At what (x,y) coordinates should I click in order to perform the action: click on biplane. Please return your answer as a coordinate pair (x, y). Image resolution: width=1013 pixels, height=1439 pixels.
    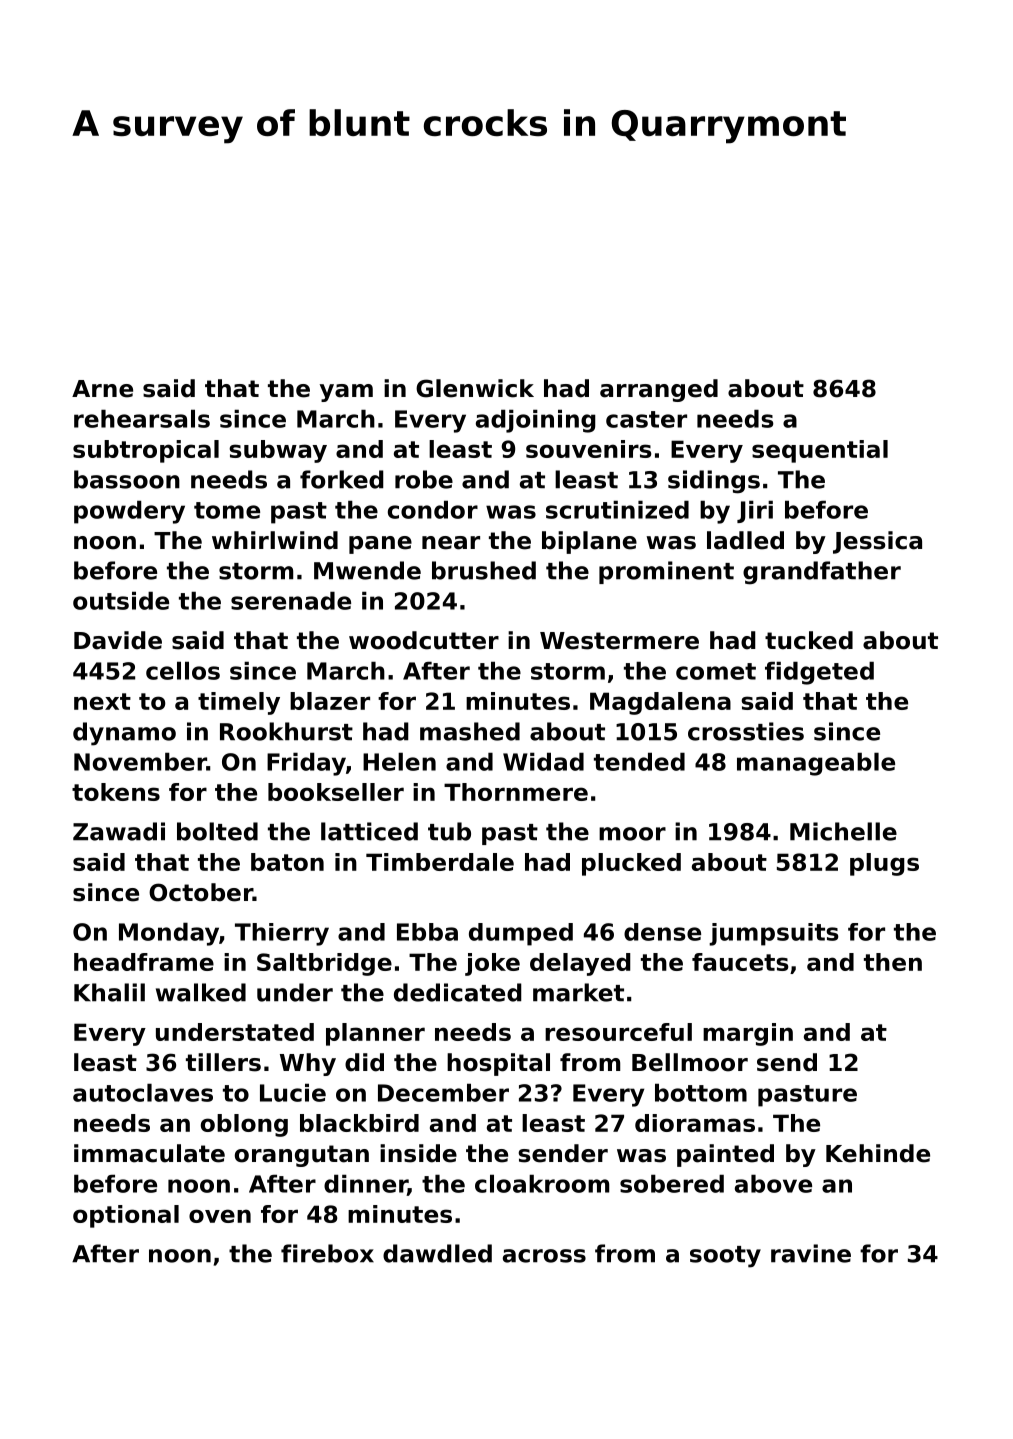
    Looking at the image, I should click on (589, 542).
